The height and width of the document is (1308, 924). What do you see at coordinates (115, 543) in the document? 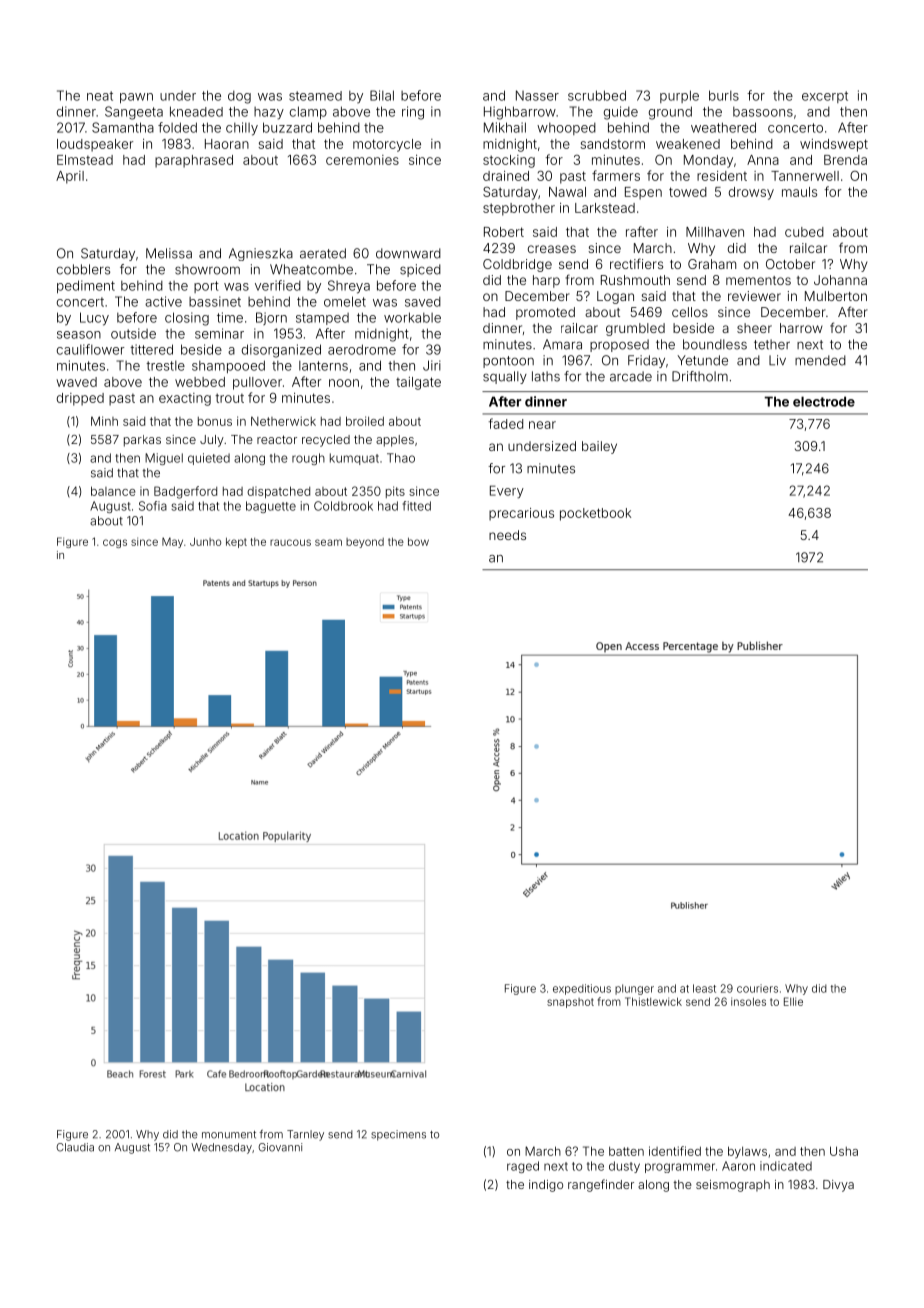
I see `cogs` at bounding box center [115, 543].
